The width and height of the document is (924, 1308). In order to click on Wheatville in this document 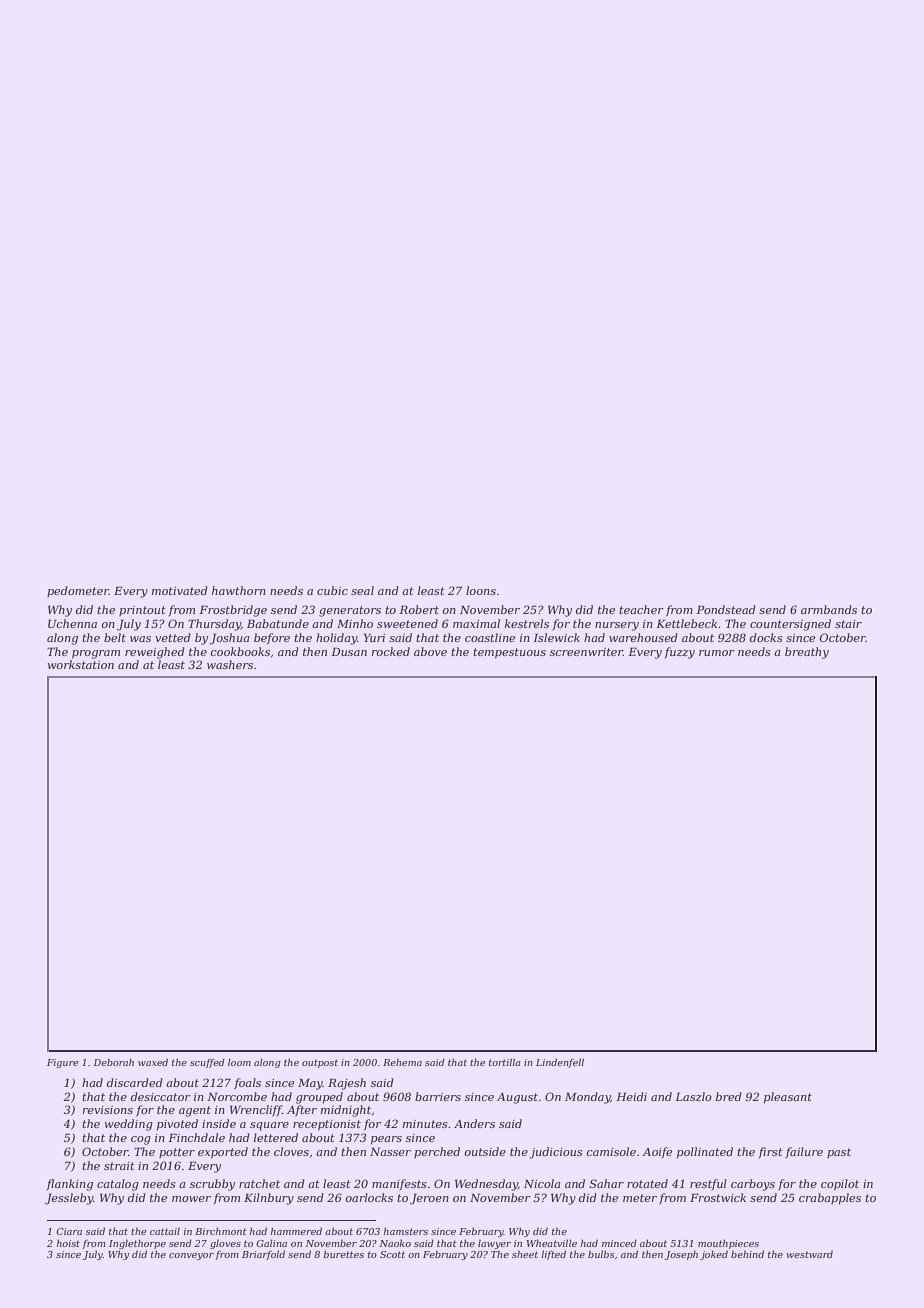, I will do `click(552, 1243)`.
